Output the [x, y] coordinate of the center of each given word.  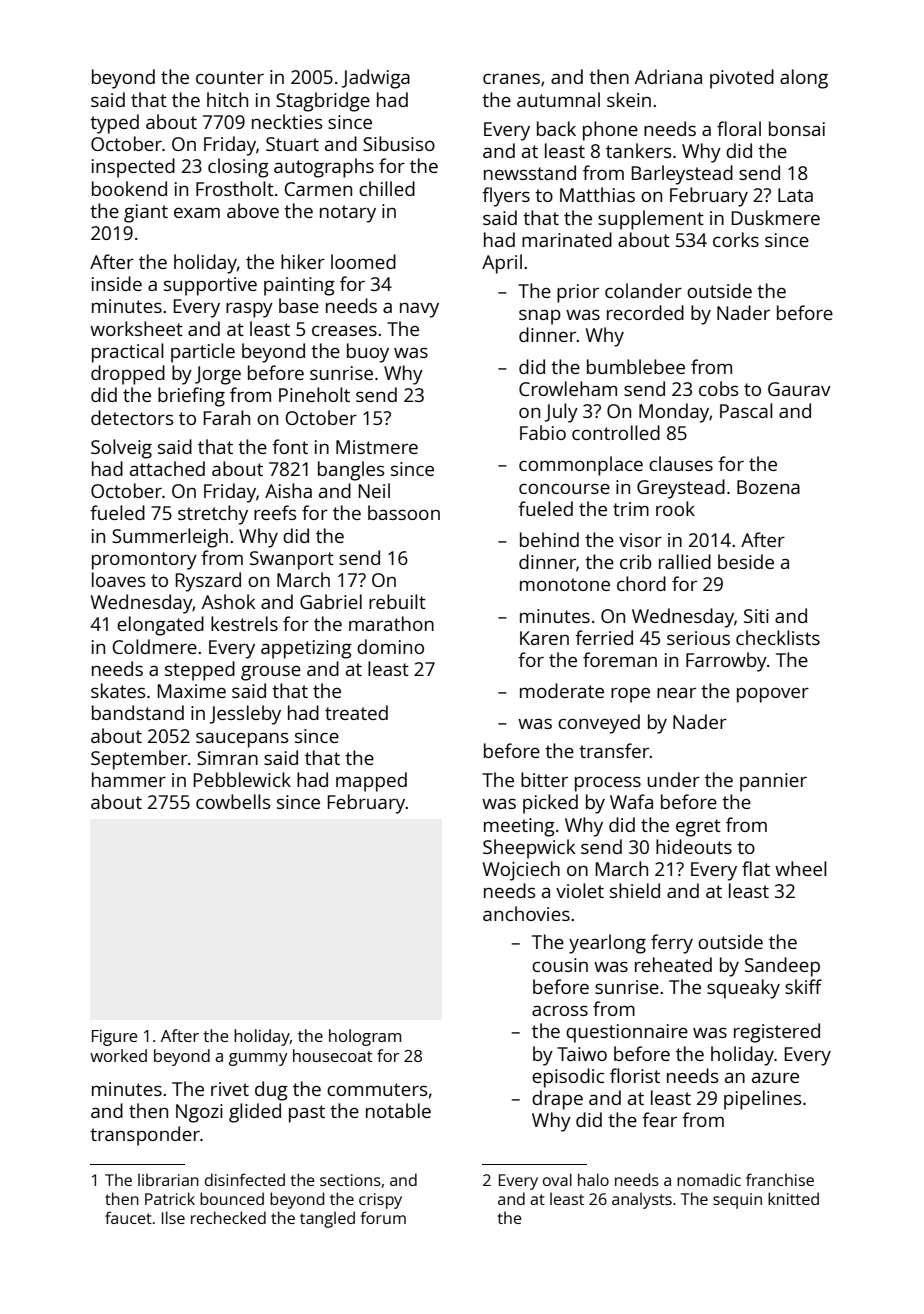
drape [557, 1100]
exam [197, 212]
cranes [511, 78]
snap [540, 317]
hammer [129, 779]
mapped [371, 782]
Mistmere [377, 447]
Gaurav [799, 389]
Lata [795, 195]
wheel [801, 868]
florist [635, 1075]
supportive [210, 286]
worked [118, 1055]
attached [167, 468]
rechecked [228, 1217]
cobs [718, 388]
